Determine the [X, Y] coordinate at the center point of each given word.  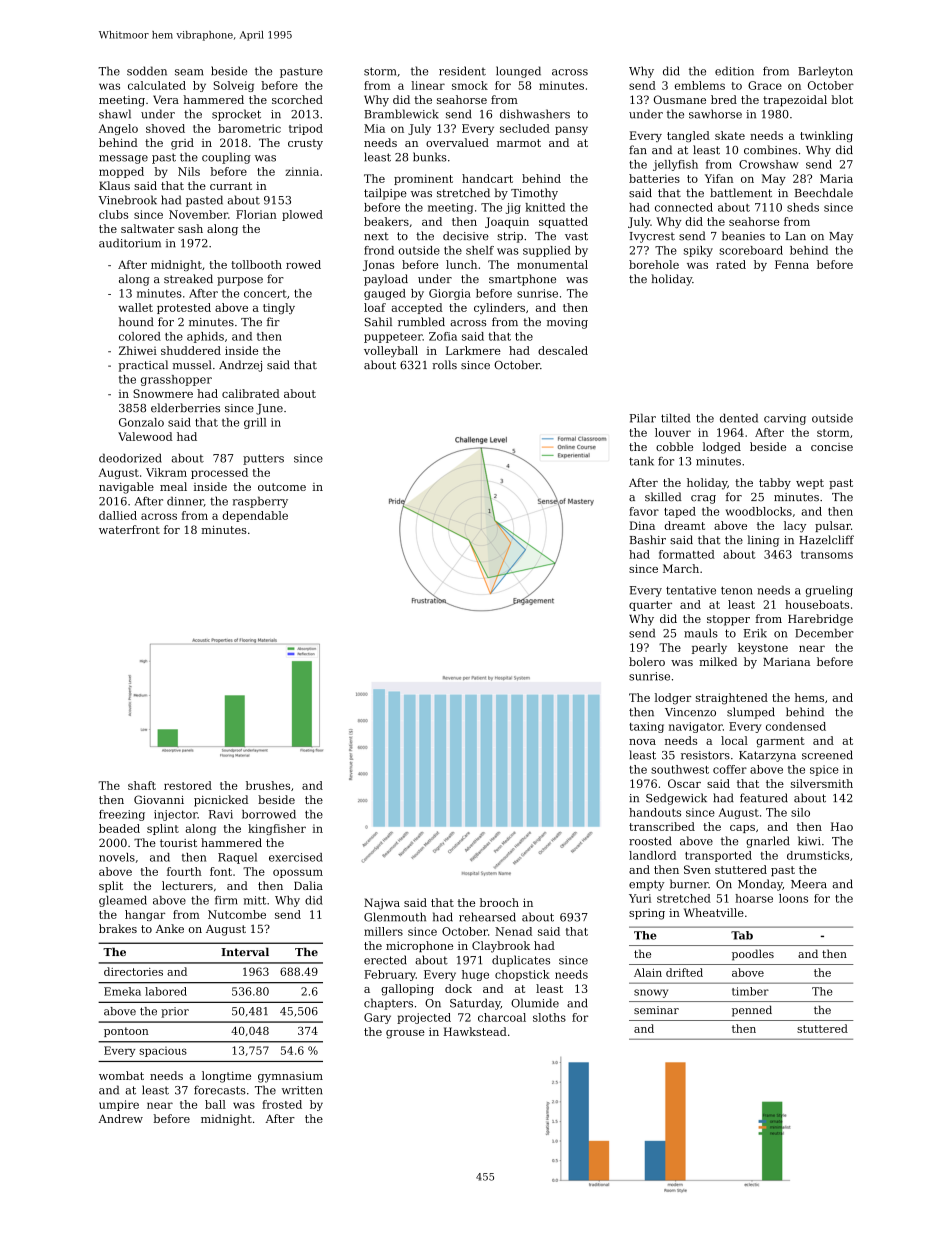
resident [462, 71]
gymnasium [290, 1077]
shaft [142, 785]
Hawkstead [475, 1031]
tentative [691, 590]
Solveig [233, 86]
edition [734, 71]
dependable [255, 516]
